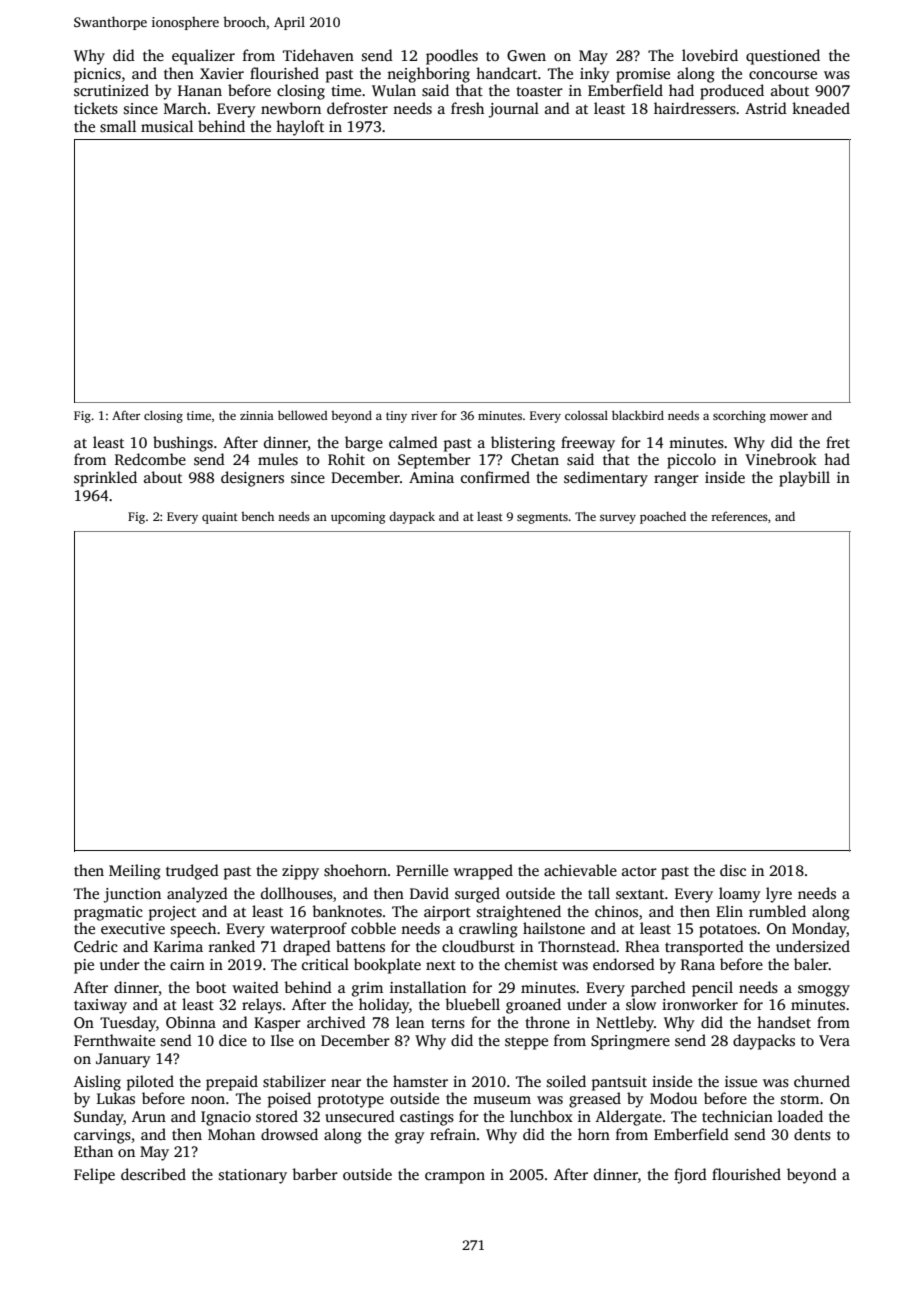 This document has width=924, height=1308. What do you see at coordinates (542, 518) in the document?
I see `segments` at bounding box center [542, 518].
